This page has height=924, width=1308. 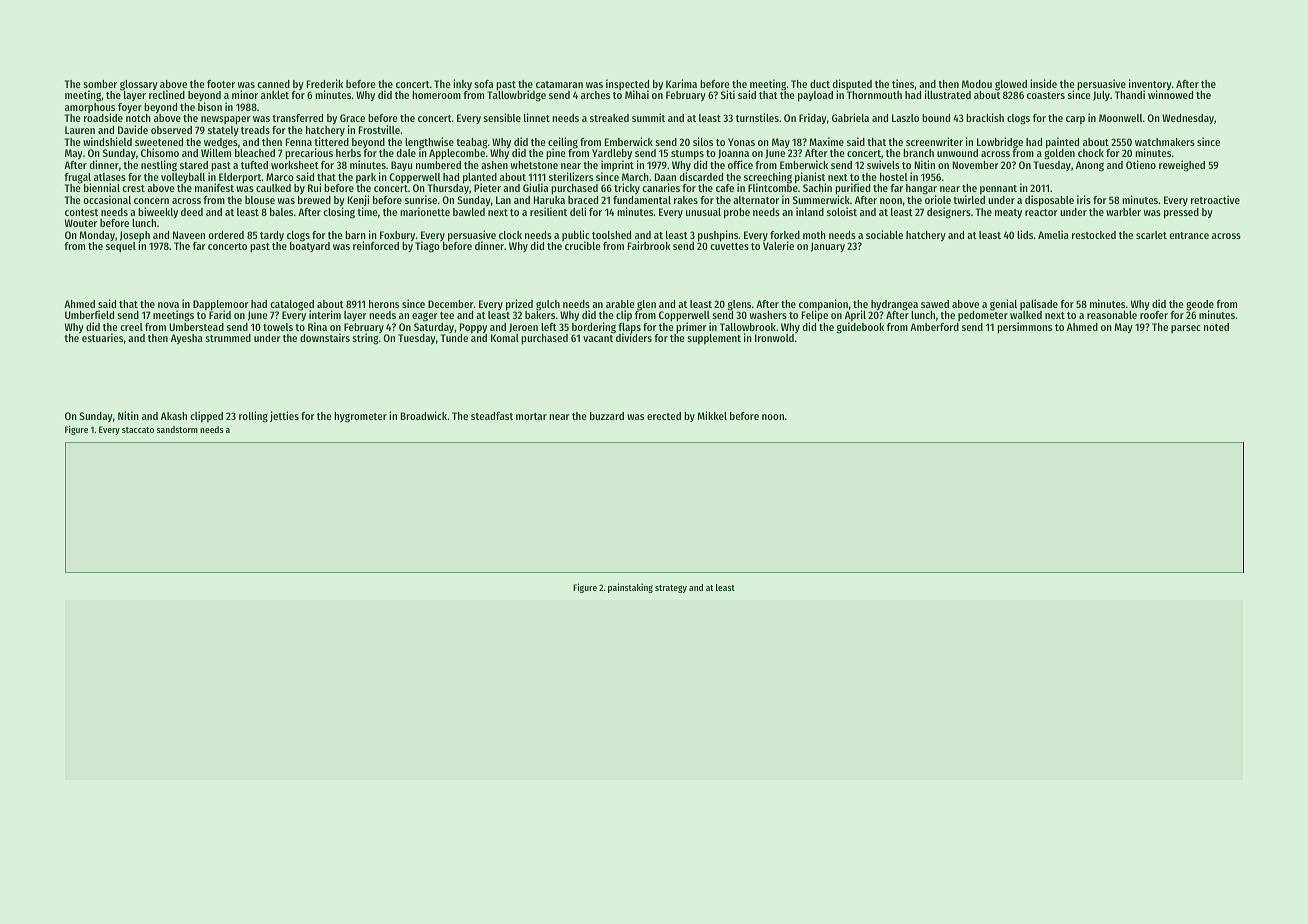 What do you see at coordinates (712, 415) in the page?
I see `Mikkel` at bounding box center [712, 415].
